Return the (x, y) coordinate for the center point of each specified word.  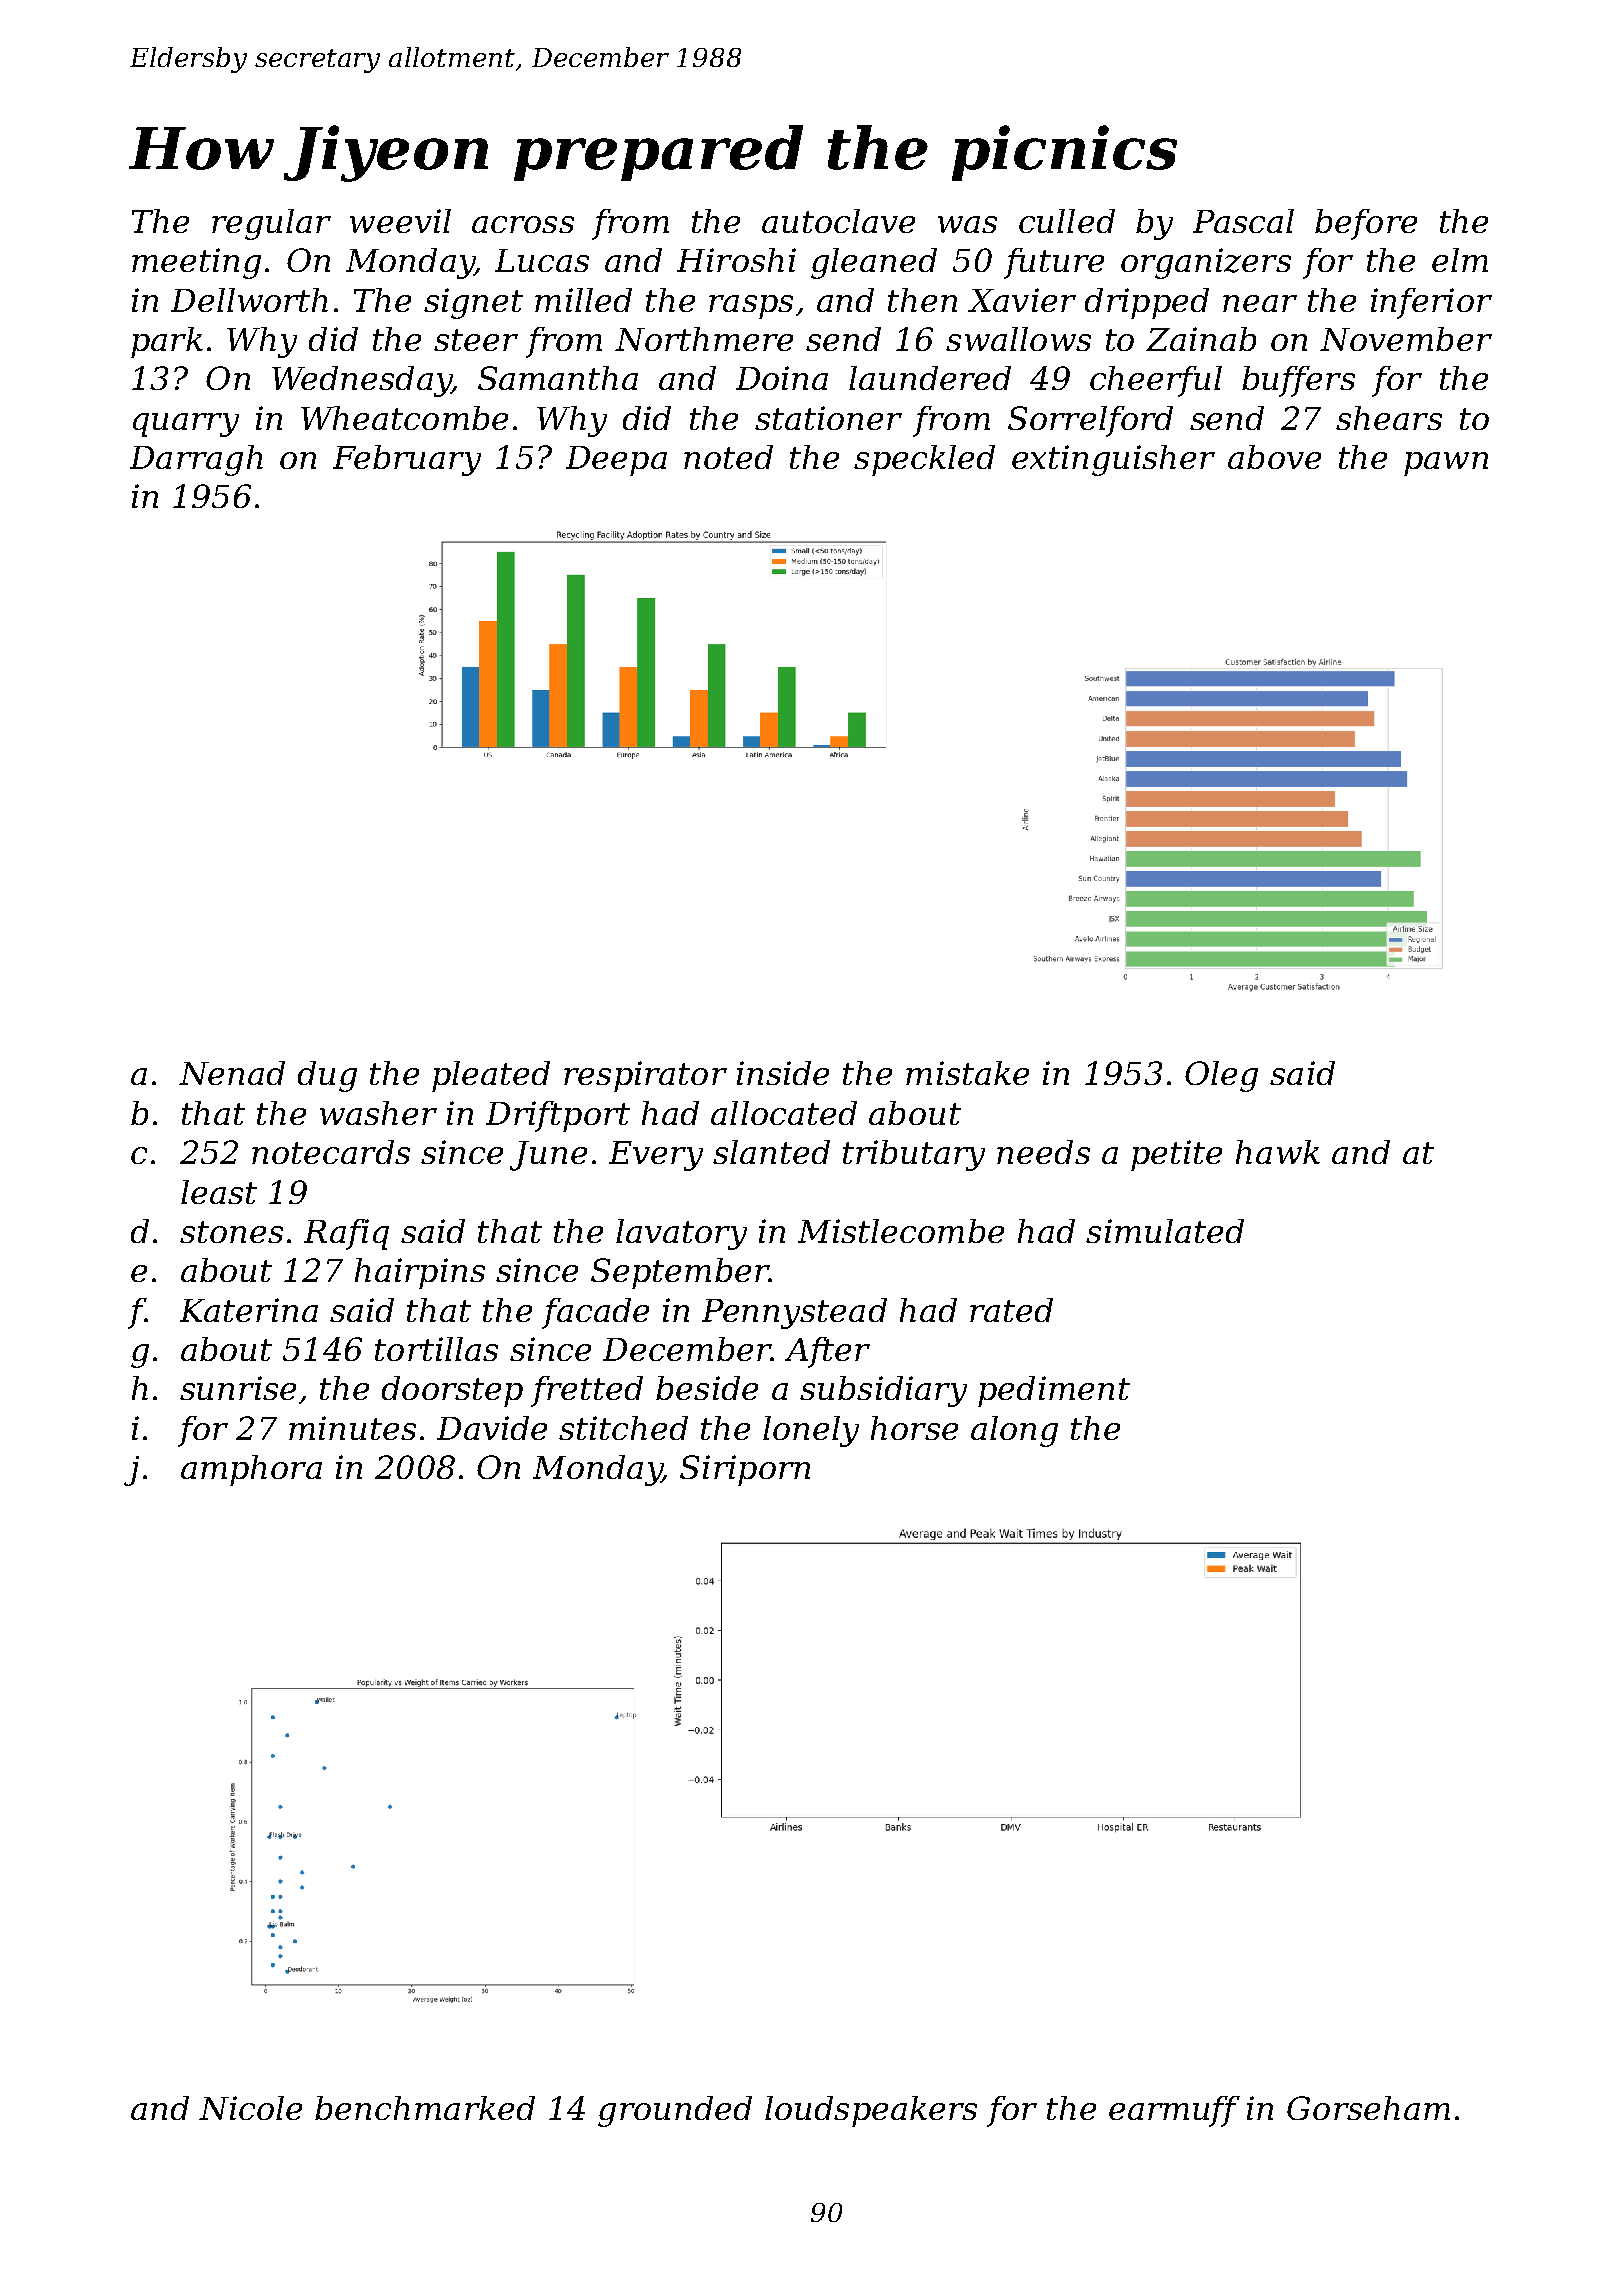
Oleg (1221, 1076)
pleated (491, 1076)
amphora (251, 1470)
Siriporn (745, 1470)
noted (728, 457)
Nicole (250, 2108)
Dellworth (249, 300)
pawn (1446, 464)
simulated (1165, 1231)
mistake (967, 1073)
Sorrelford (1090, 421)
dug (327, 1076)
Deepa (616, 461)
